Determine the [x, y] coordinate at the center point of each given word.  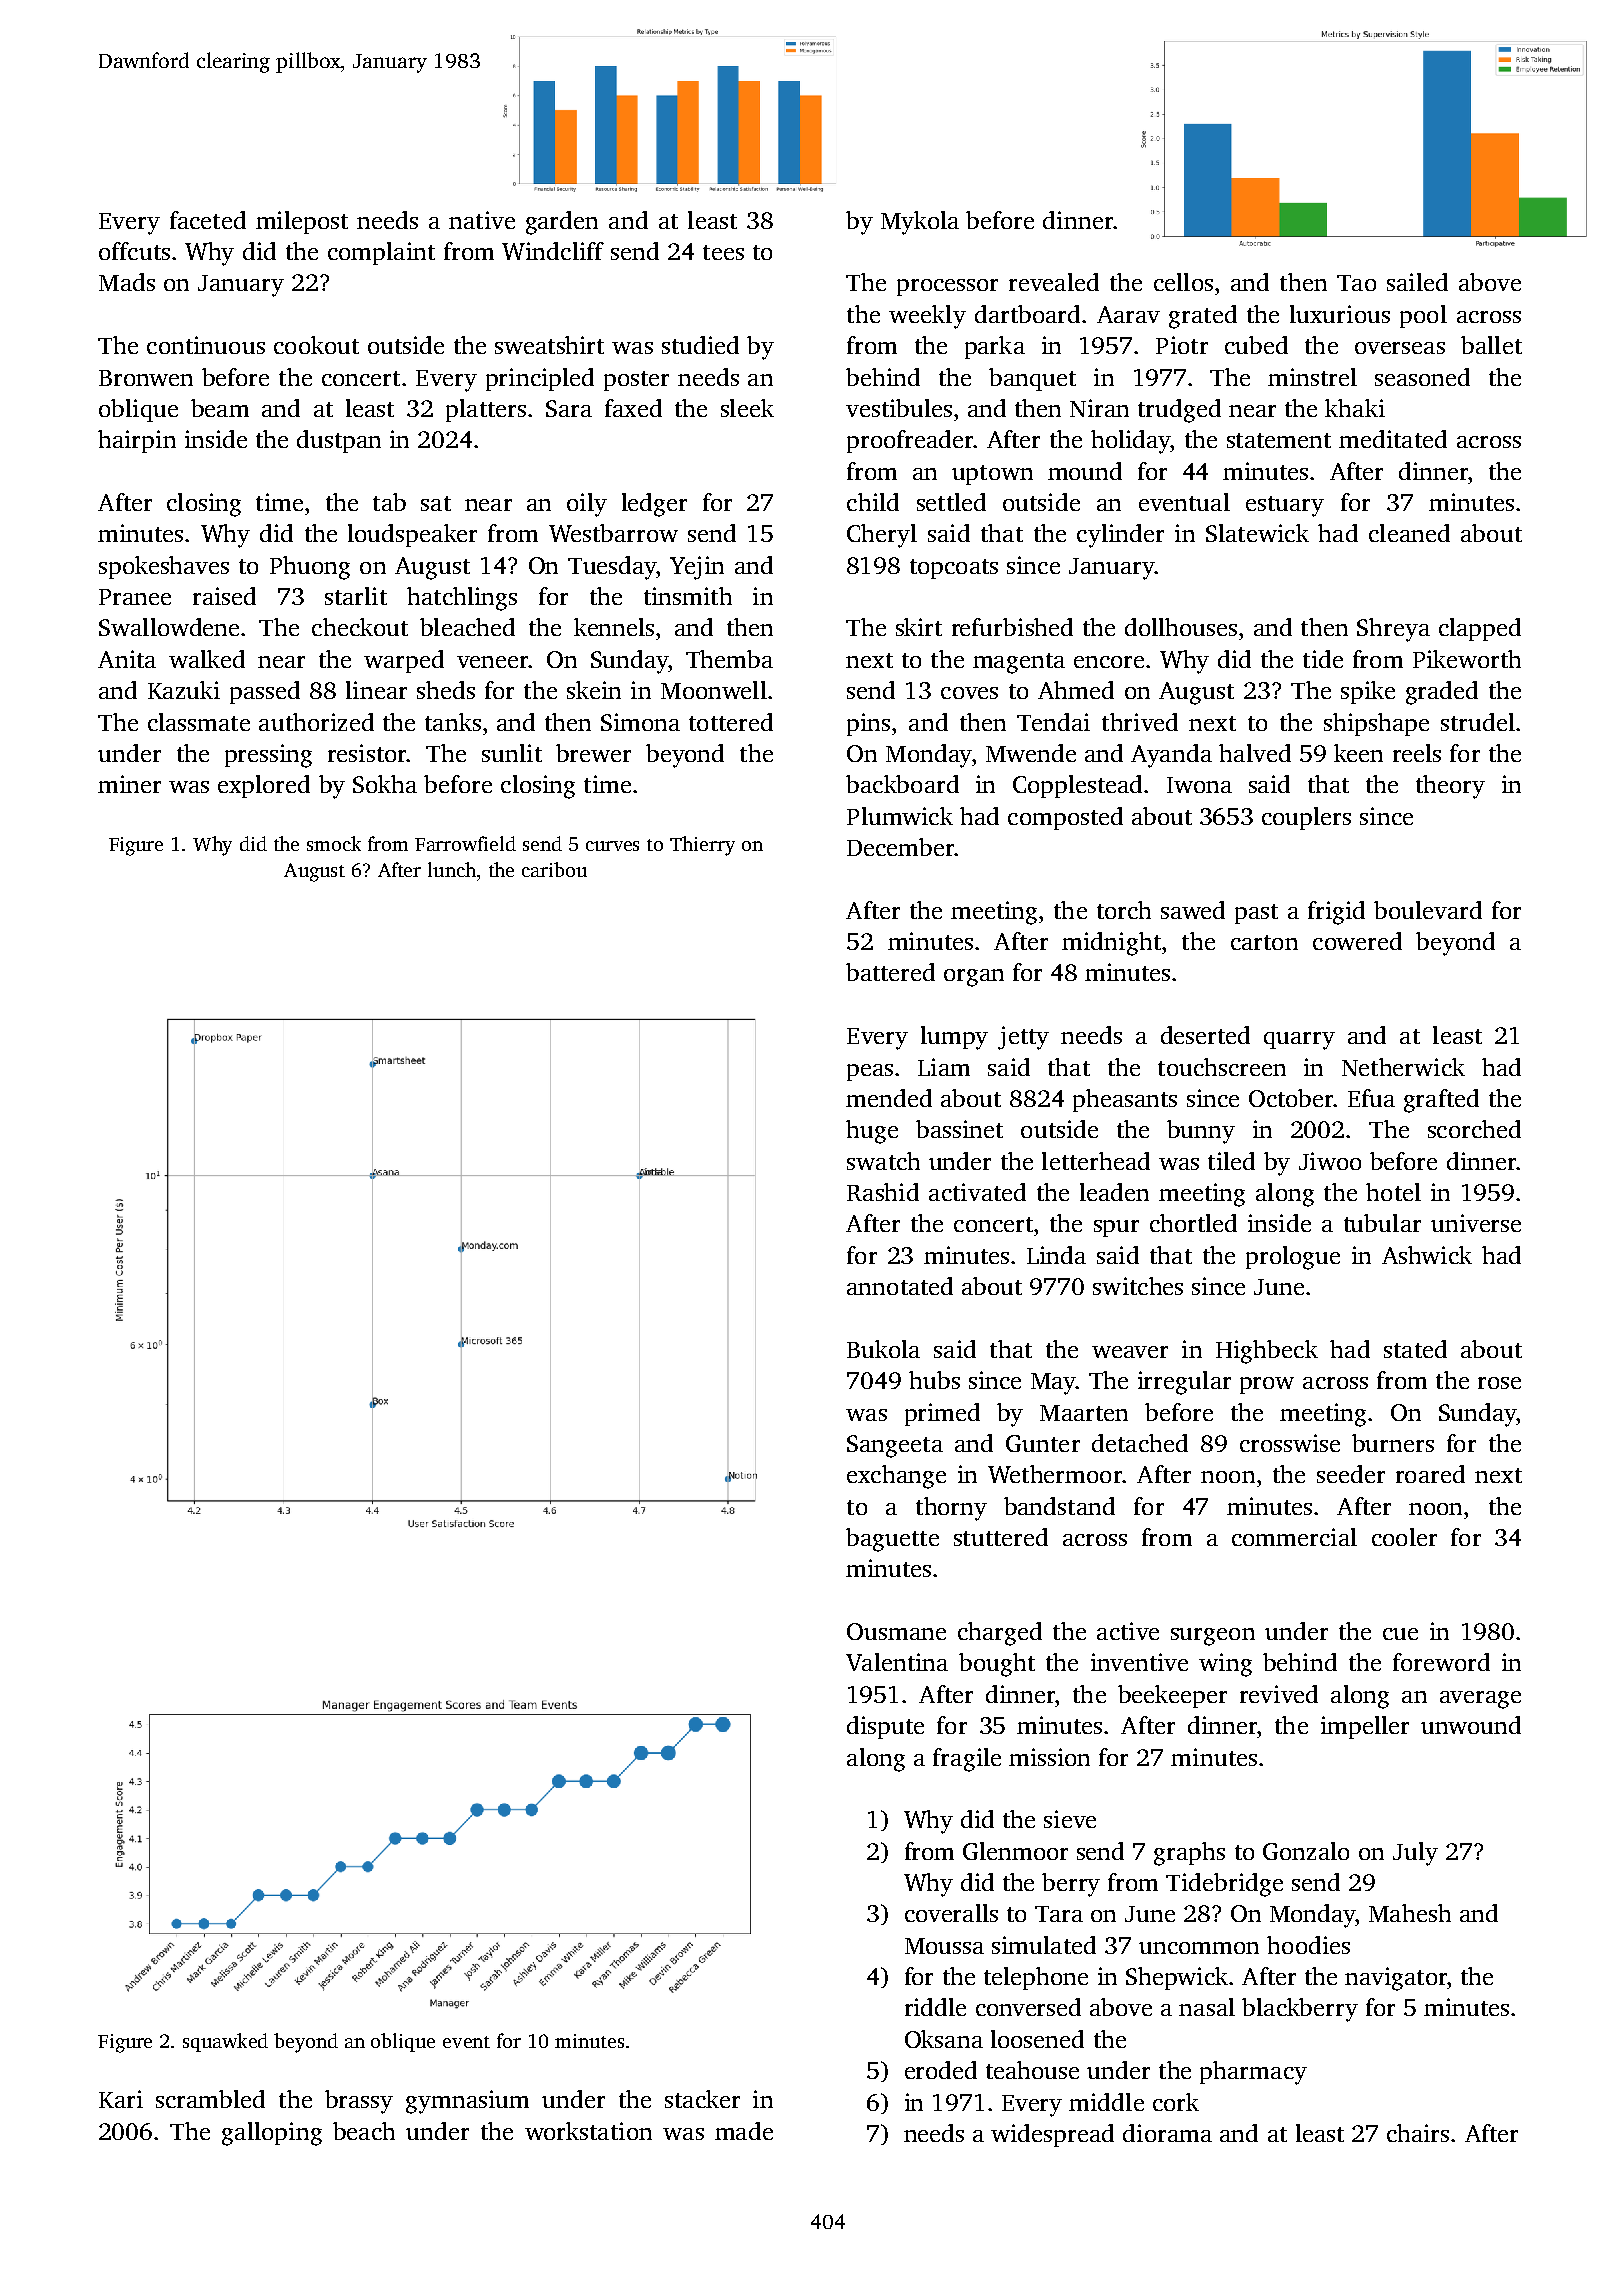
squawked [225, 2042]
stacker [702, 2099]
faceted [208, 220]
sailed [1417, 282]
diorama [1167, 2133]
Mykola [920, 223]
